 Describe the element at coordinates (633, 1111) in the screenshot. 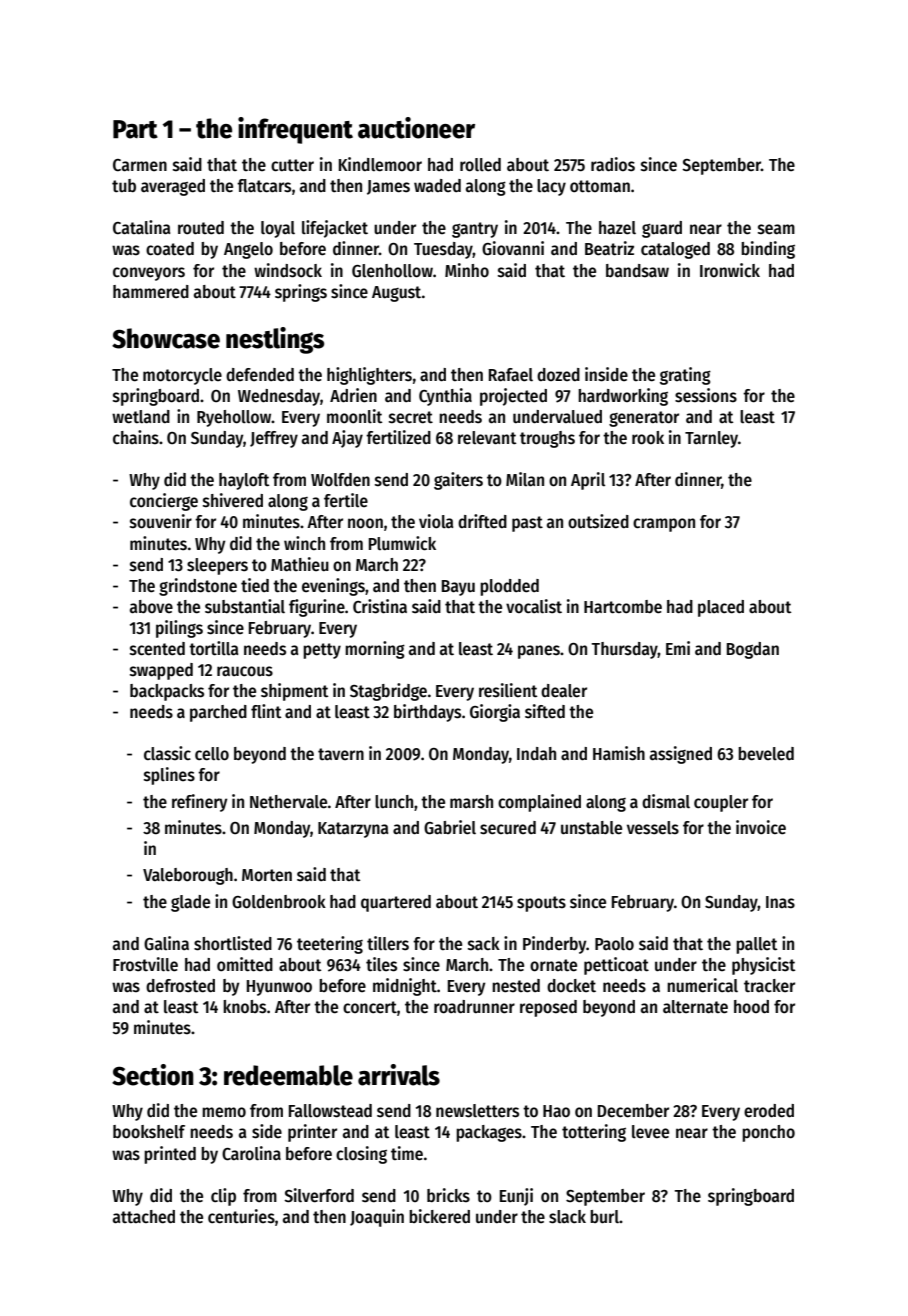

I see `December` at that location.
